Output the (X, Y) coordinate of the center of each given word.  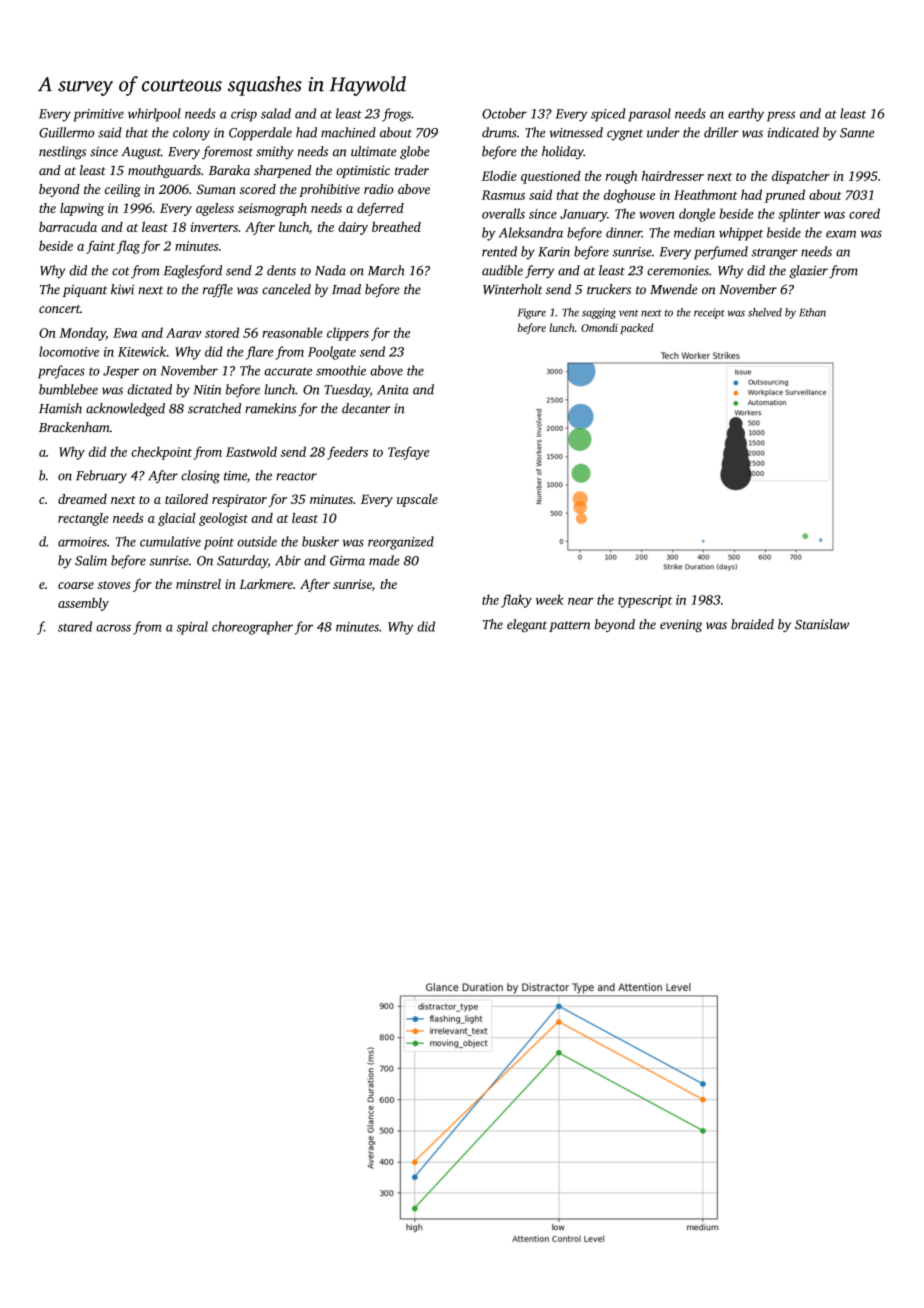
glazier (808, 272)
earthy (746, 115)
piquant (85, 290)
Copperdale (260, 133)
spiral (192, 628)
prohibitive (329, 190)
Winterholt (513, 289)
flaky (516, 601)
